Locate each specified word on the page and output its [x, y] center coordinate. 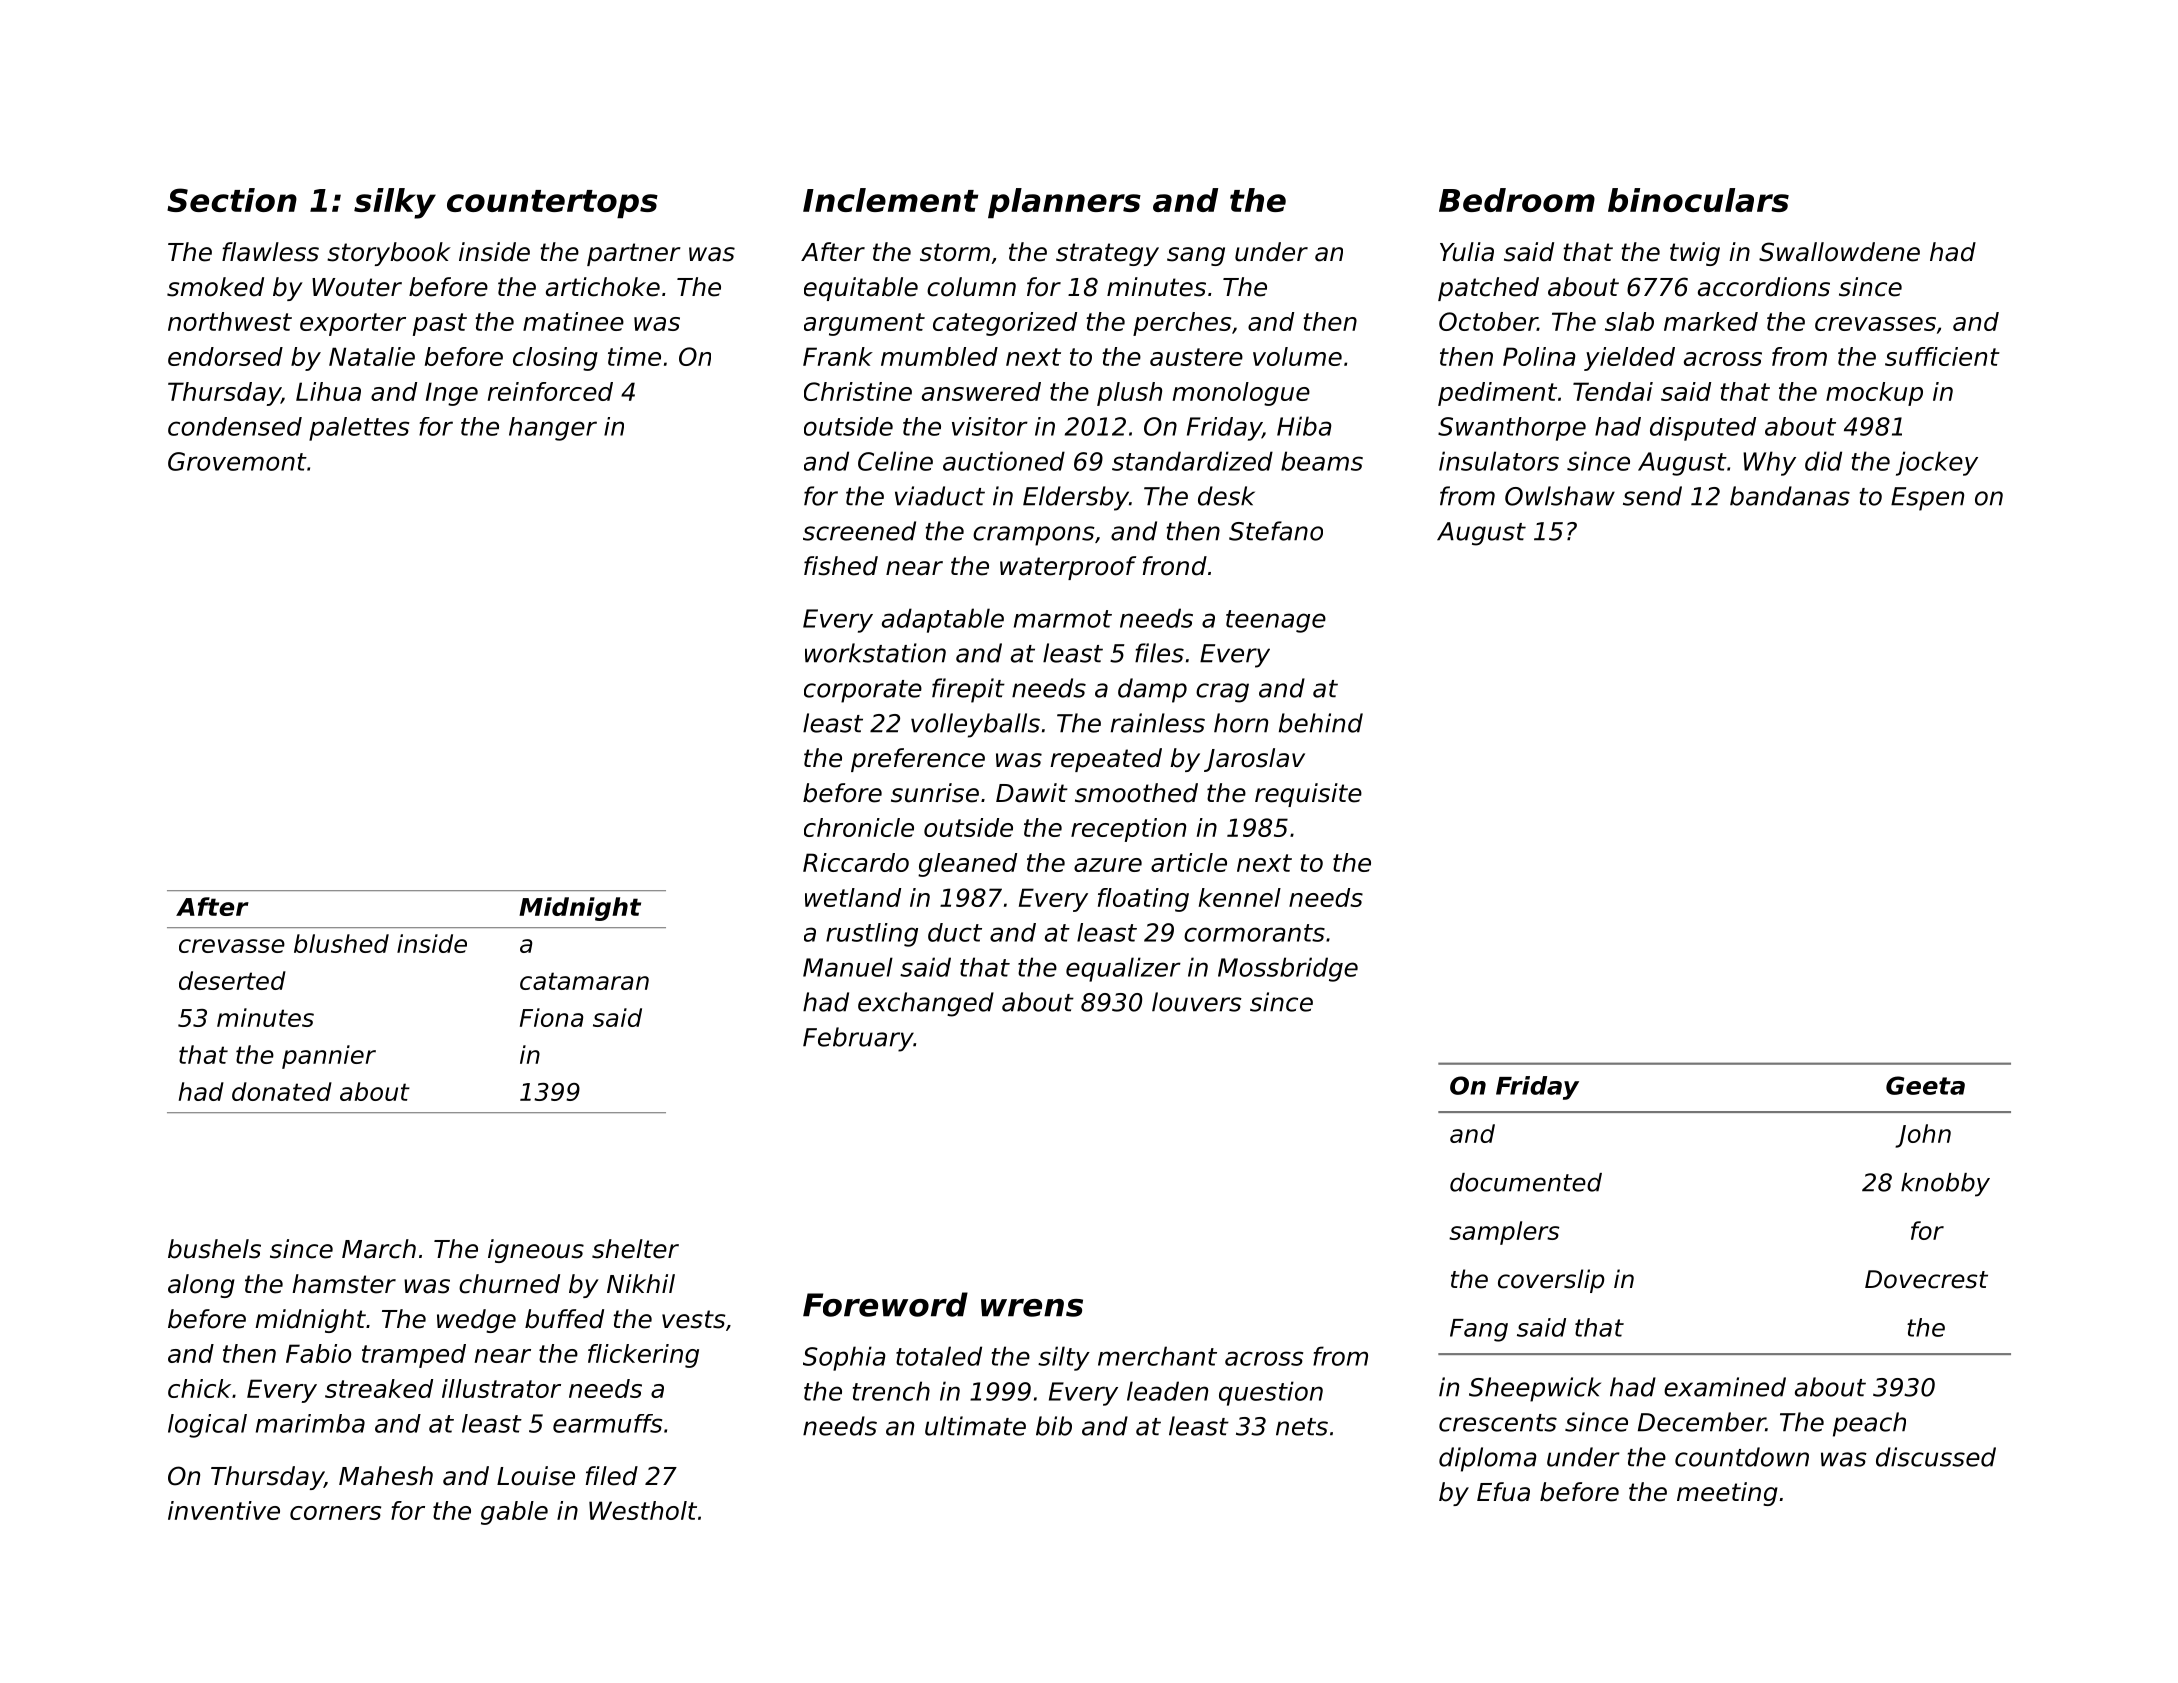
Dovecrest [1926, 1279]
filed [612, 1476]
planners [1064, 203]
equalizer [1123, 969]
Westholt [643, 1510]
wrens [1032, 1308]
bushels [214, 1249]
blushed [341, 943]
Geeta [1925, 1085]
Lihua [328, 391]
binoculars [1698, 200]
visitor [990, 426]
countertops [552, 204]
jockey [1937, 463]
